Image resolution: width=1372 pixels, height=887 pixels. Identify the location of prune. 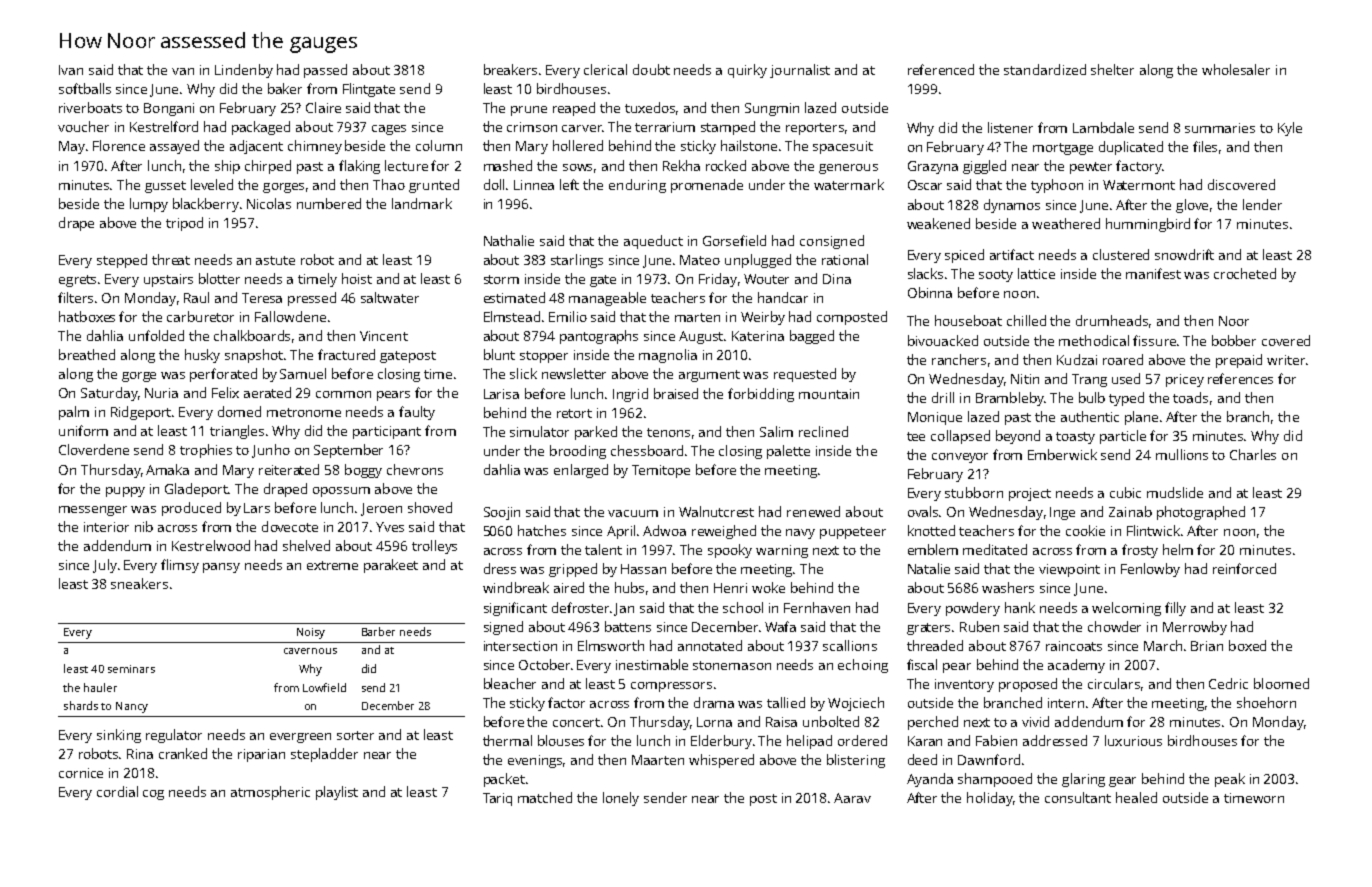
(529, 111).
